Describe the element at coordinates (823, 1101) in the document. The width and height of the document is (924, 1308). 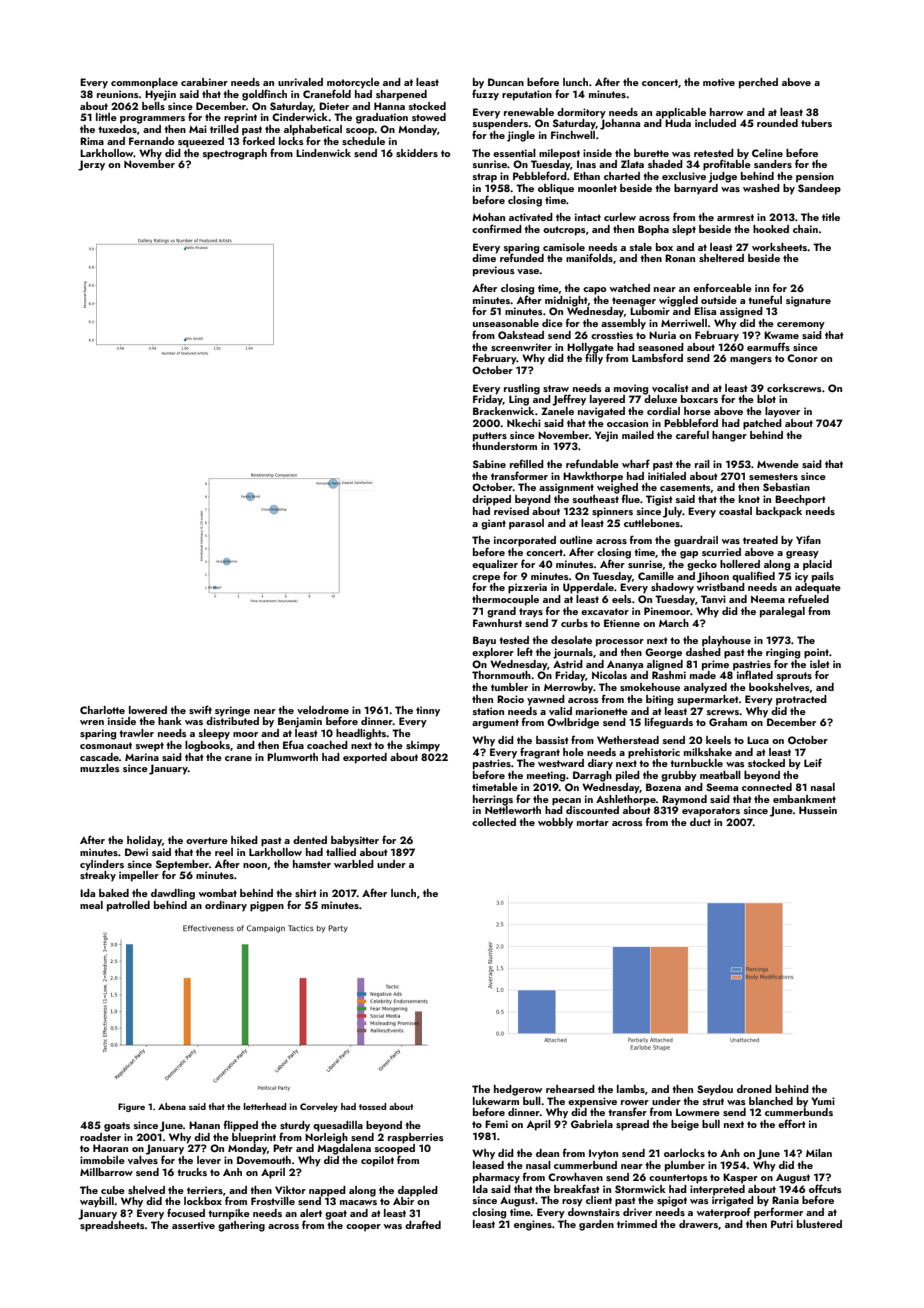
I see `Yumi` at that location.
